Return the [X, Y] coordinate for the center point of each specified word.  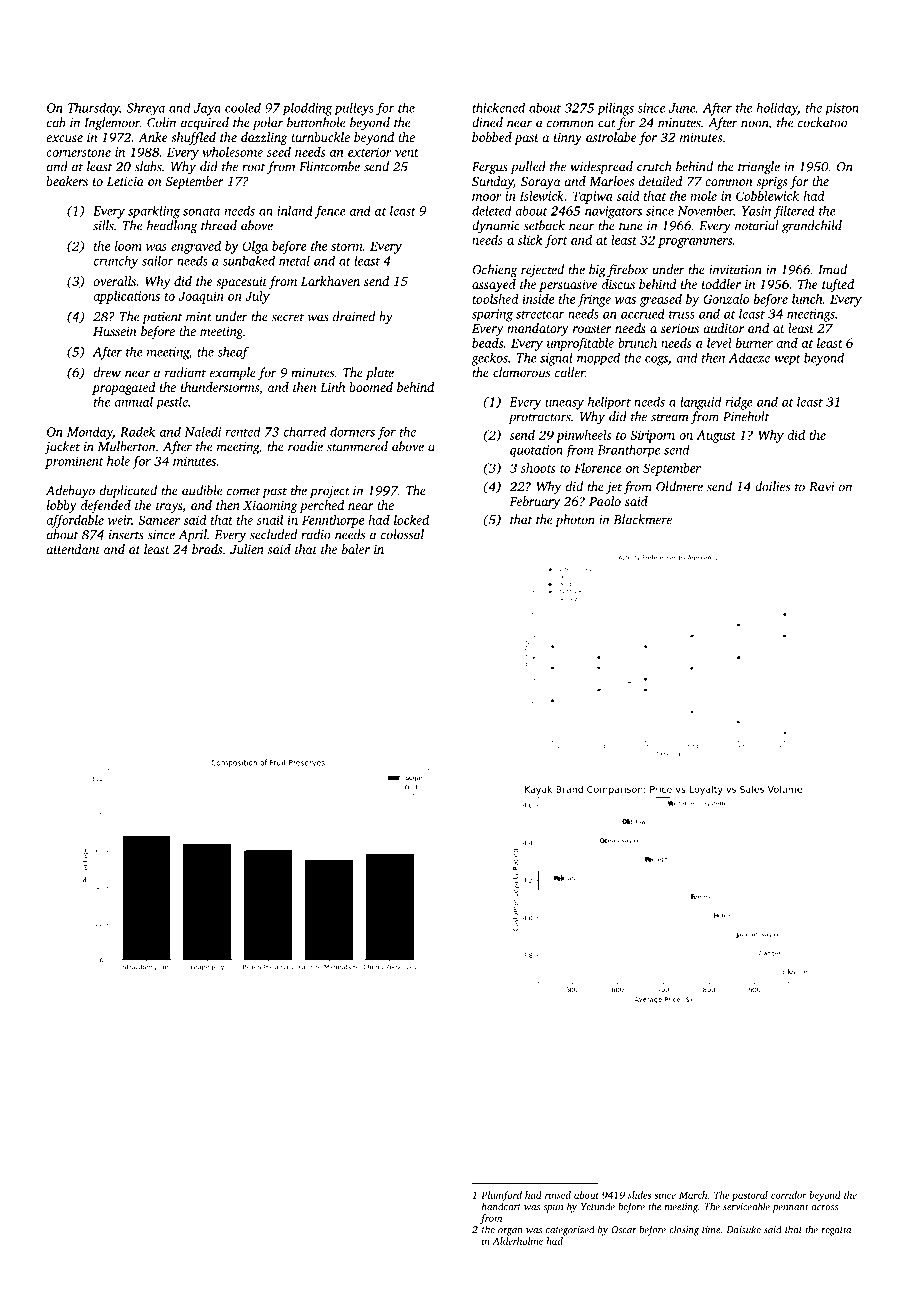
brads [207, 549]
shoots [538, 468]
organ [510, 1232]
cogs [656, 361]
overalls [114, 281]
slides [639, 1195]
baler [356, 549]
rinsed [558, 1195]
